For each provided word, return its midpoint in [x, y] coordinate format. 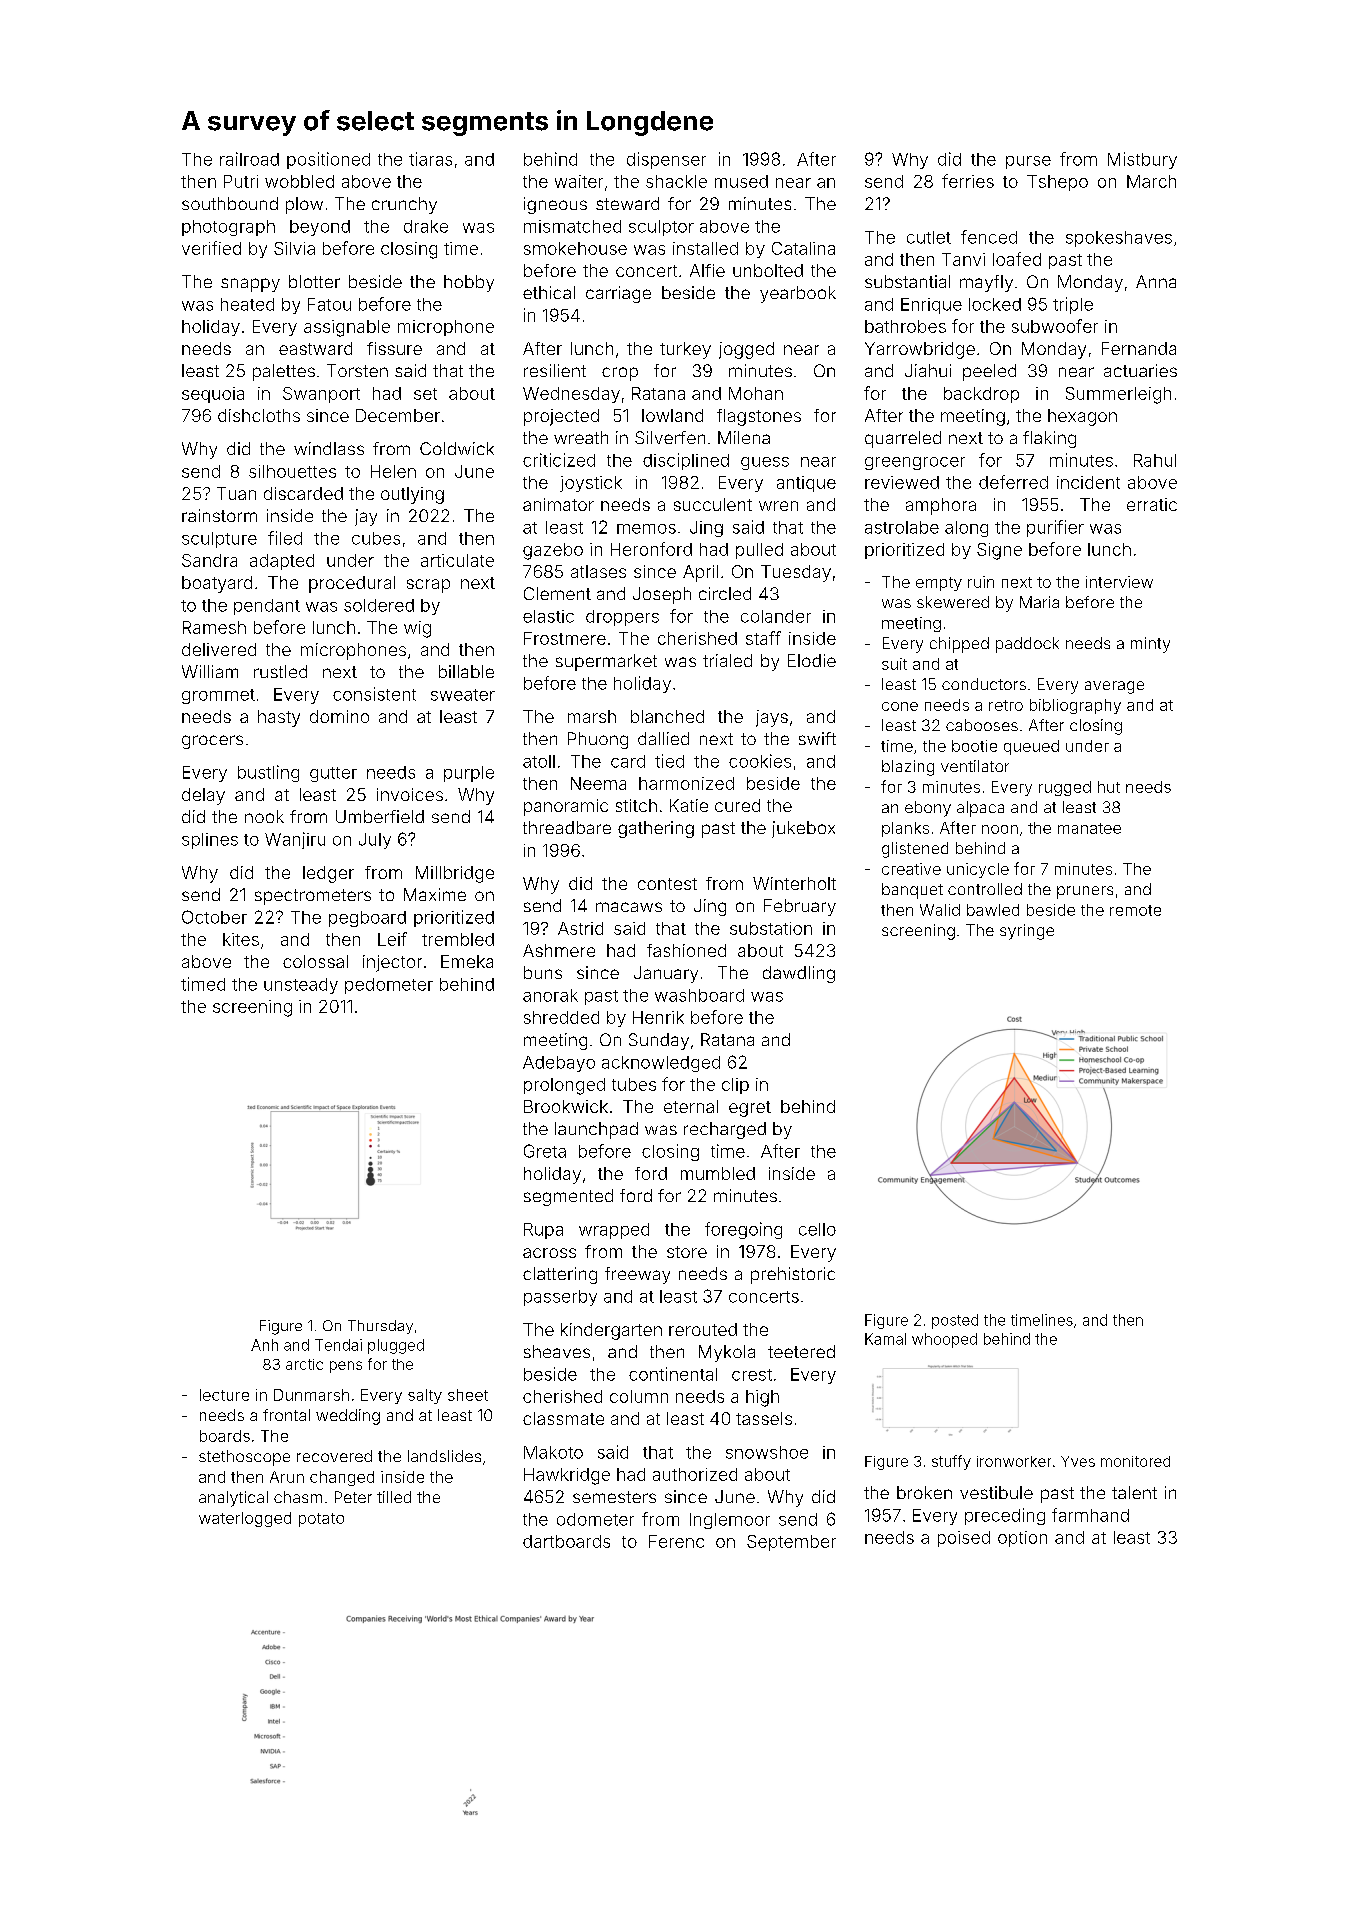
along [966, 529]
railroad [249, 159]
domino [339, 716]
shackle [676, 181]
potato [321, 1520]
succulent [713, 504]
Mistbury [1142, 160]
